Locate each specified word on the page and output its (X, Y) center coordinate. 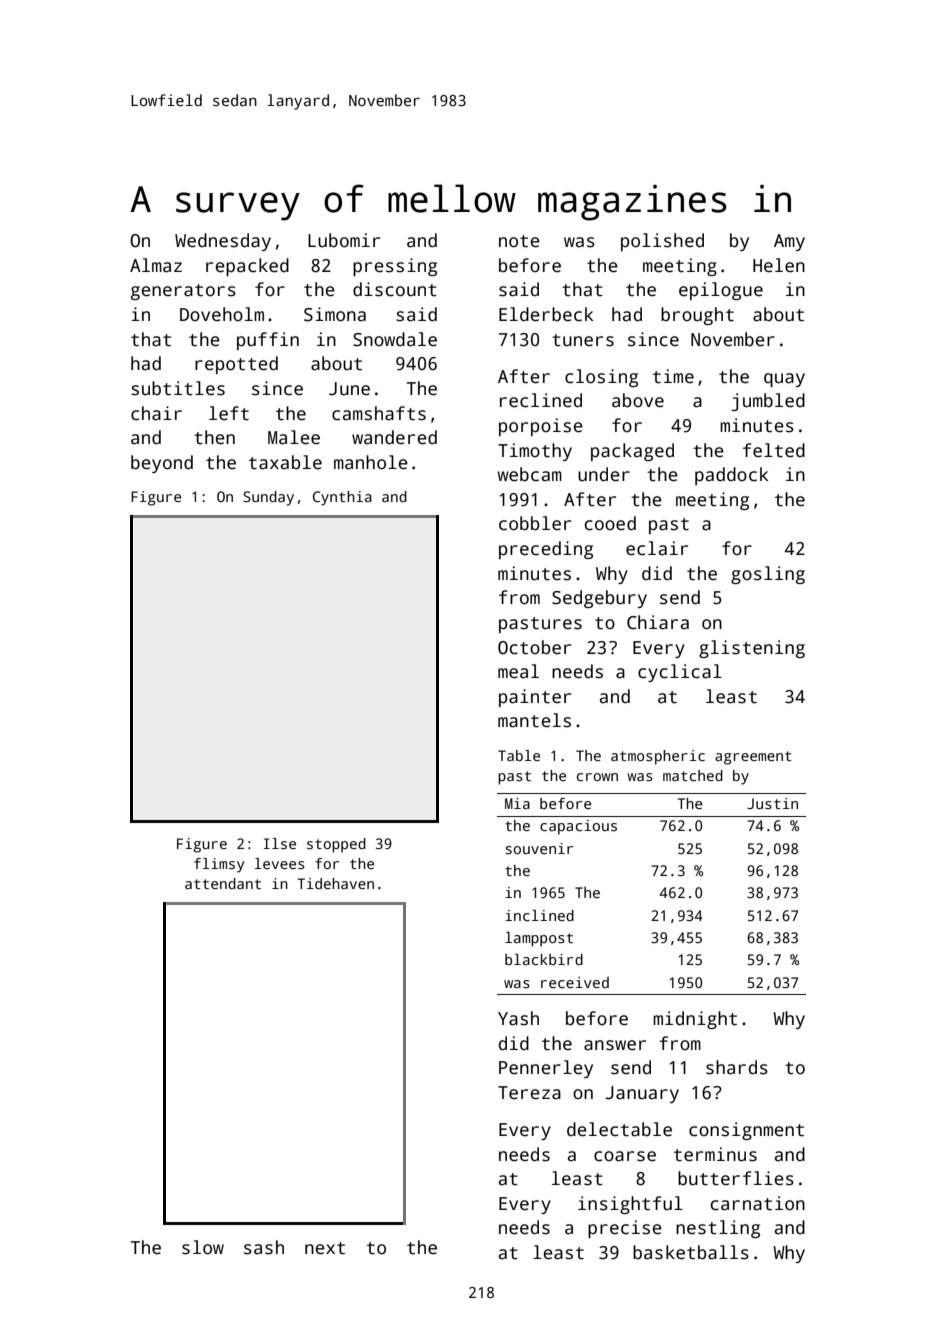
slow (203, 1247)
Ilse (280, 843)
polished (662, 242)
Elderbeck (546, 314)
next (325, 1248)
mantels (534, 720)
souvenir (539, 848)
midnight (695, 1020)
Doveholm (222, 314)
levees (280, 863)
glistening (752, 649)
